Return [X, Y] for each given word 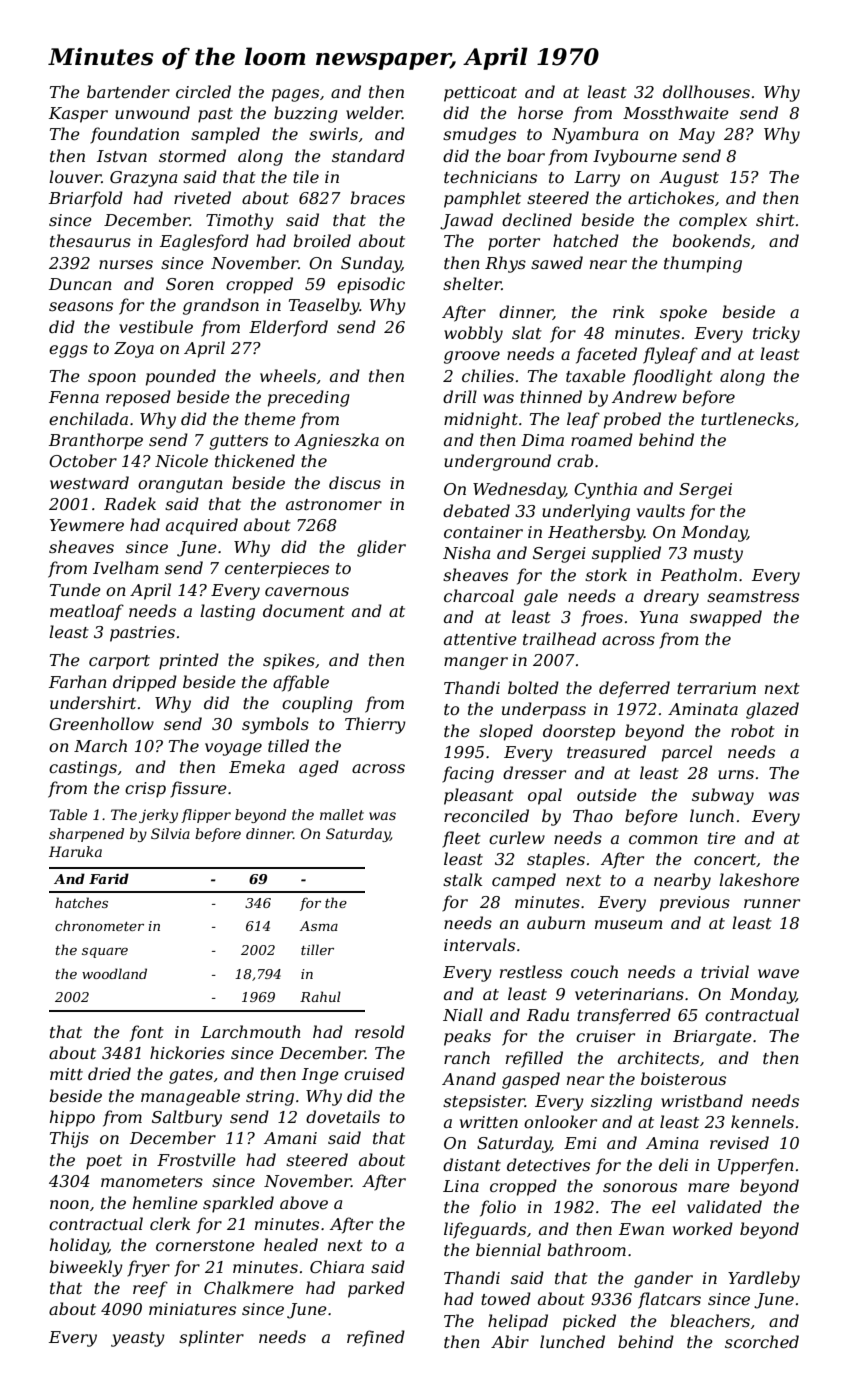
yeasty [138, 1339]
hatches [81, 902]
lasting [227, 612]
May [697, 136]
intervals [479, 944]
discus [355, 482]
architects [658, 1057]
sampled [225, 135]
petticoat [480, 94]
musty [718, 555]
